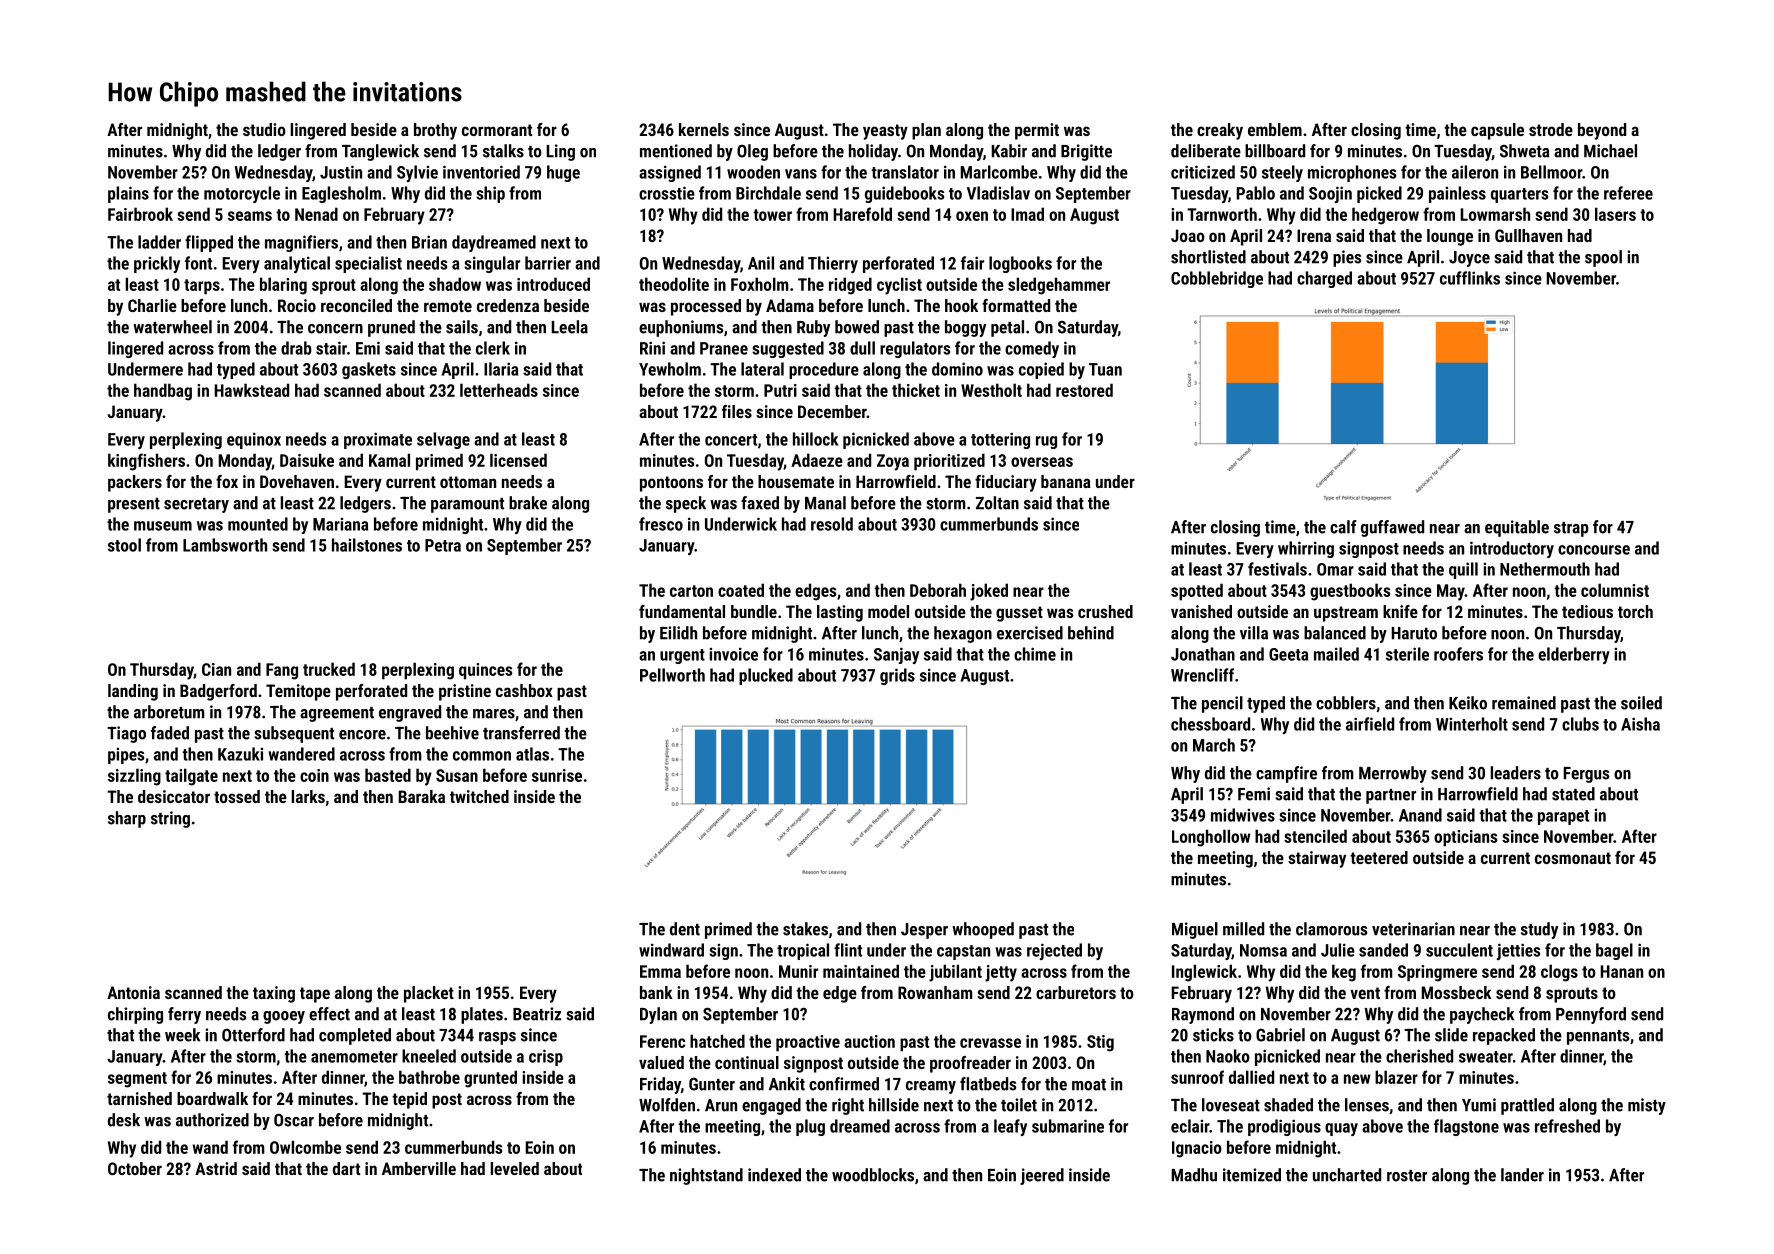 The image size is (1774, 1254). What do you see at coordinates (1475, 172) in the screenshot?
I see `aileron` at bounding box center [1475, 172].
